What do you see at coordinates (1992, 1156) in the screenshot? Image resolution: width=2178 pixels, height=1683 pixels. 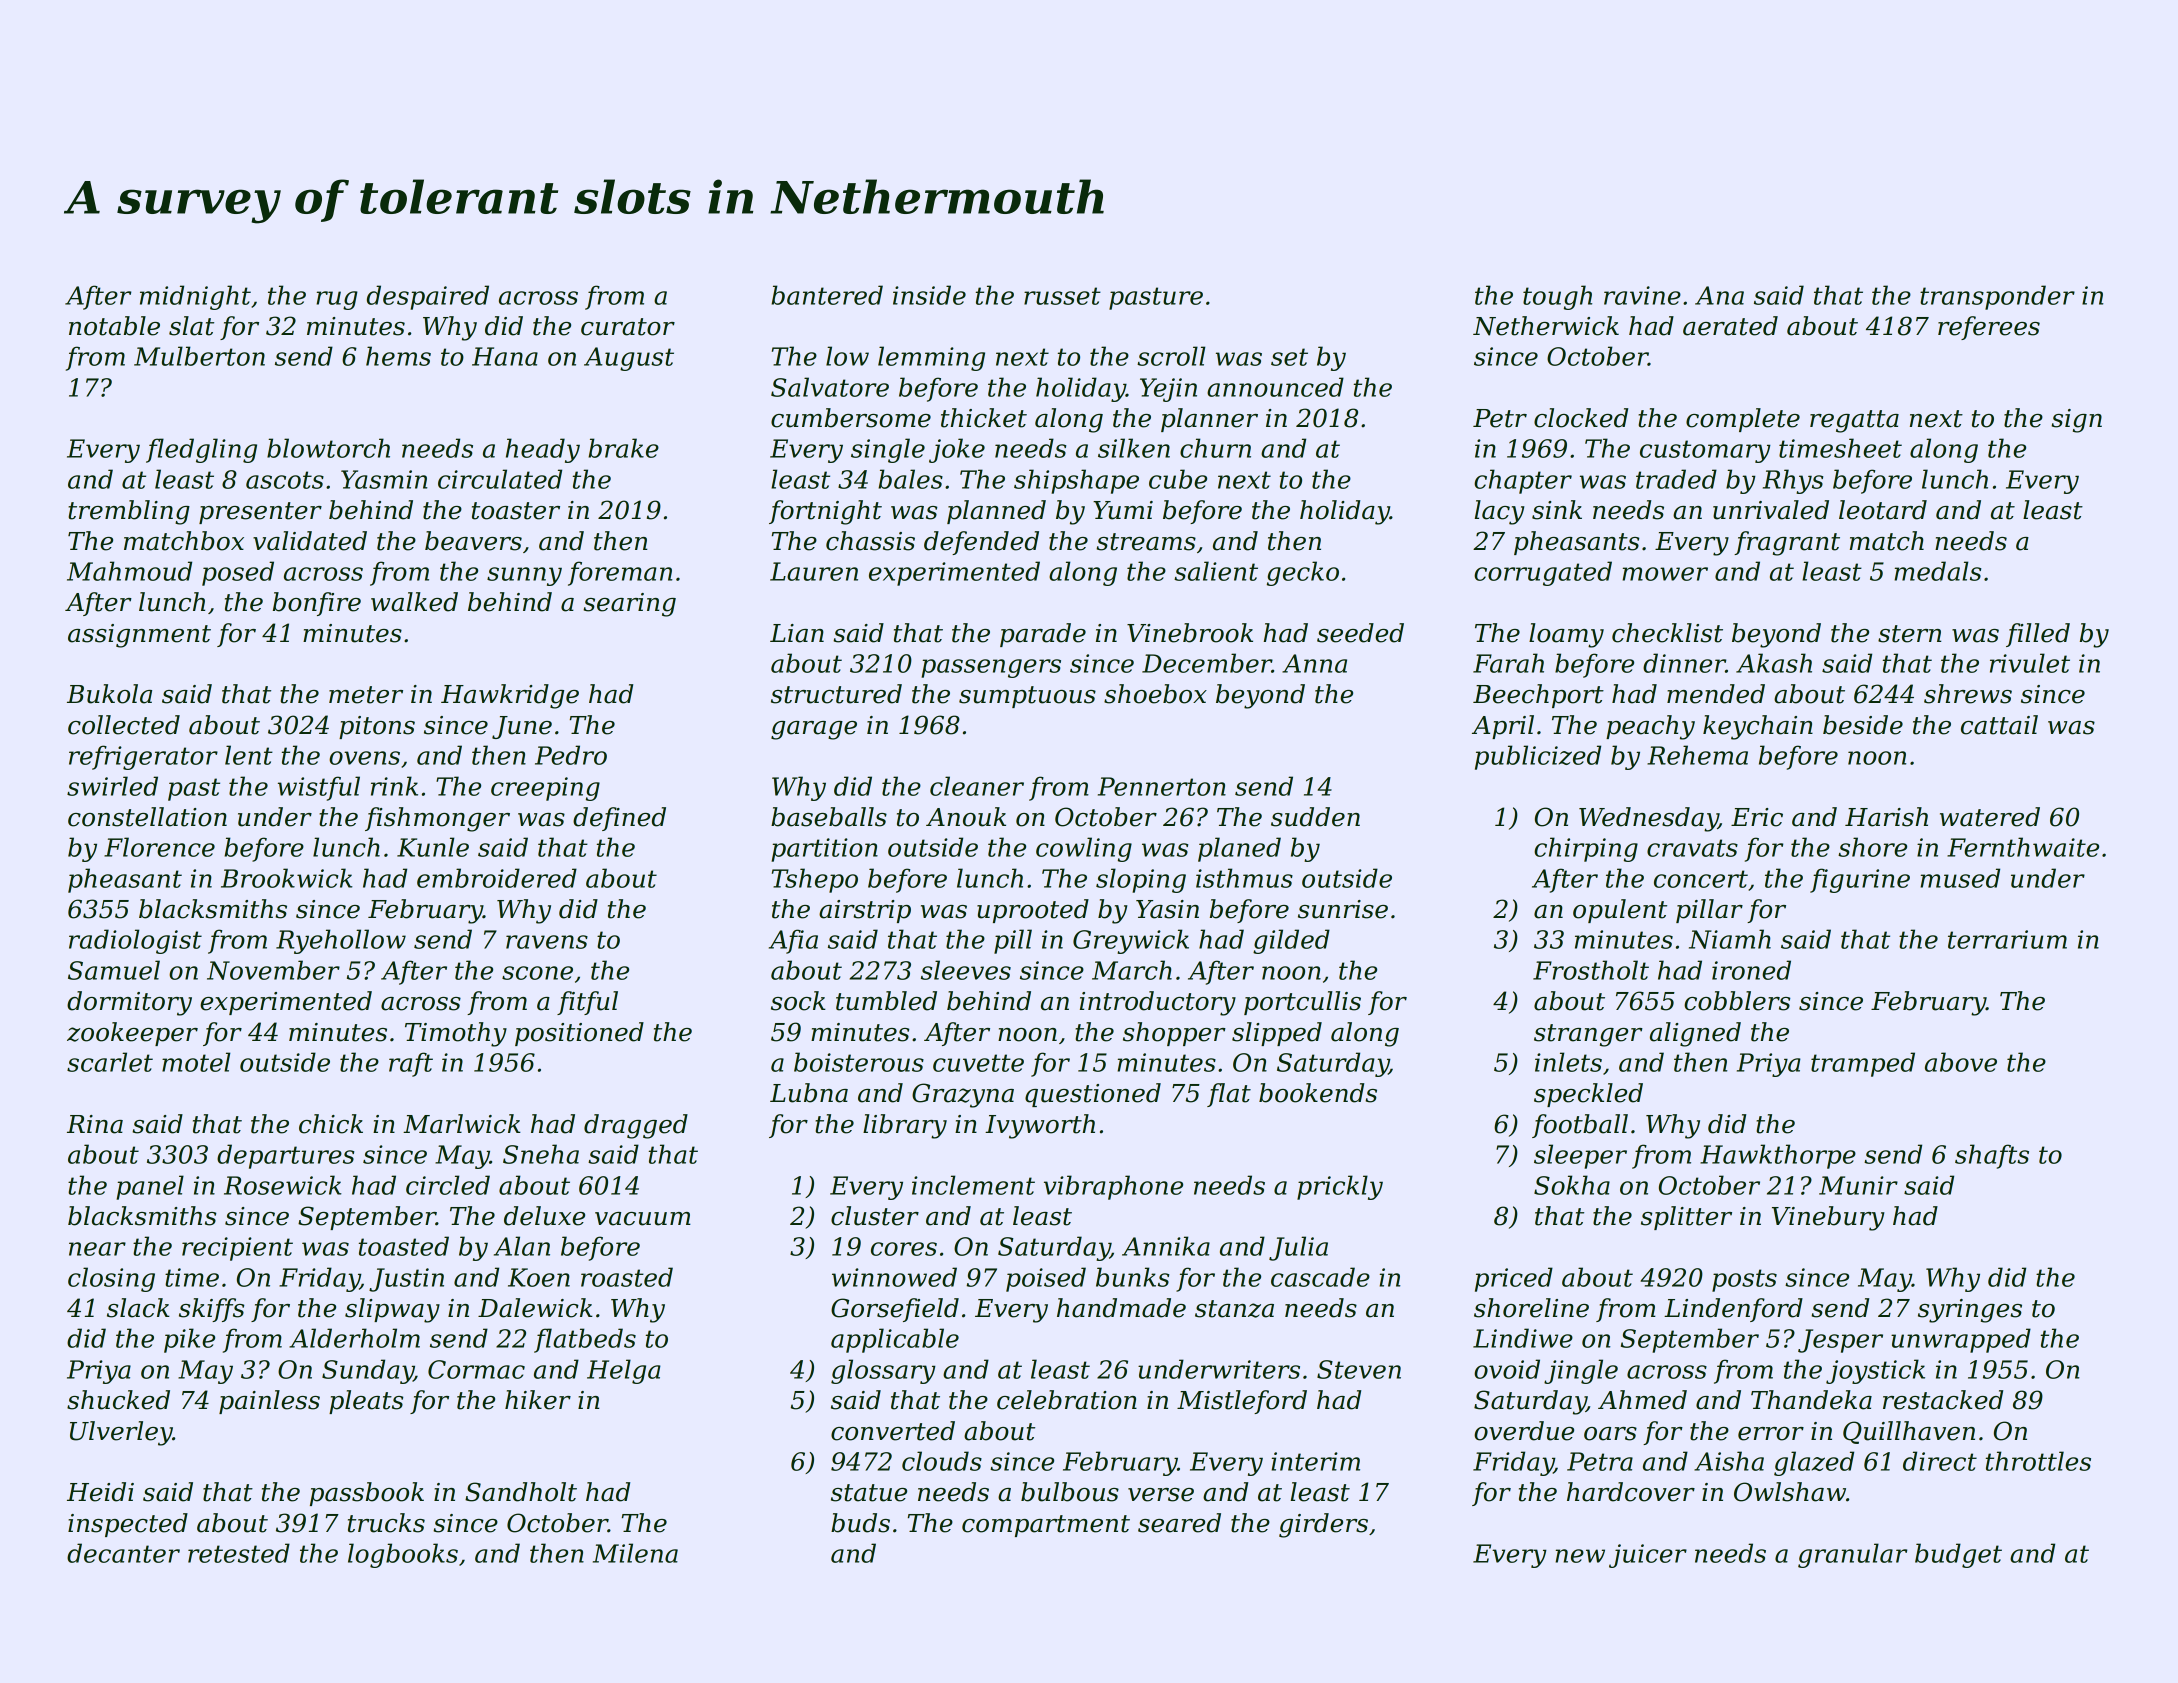 I see `shafts` at bounding box center [1992, 1156].
